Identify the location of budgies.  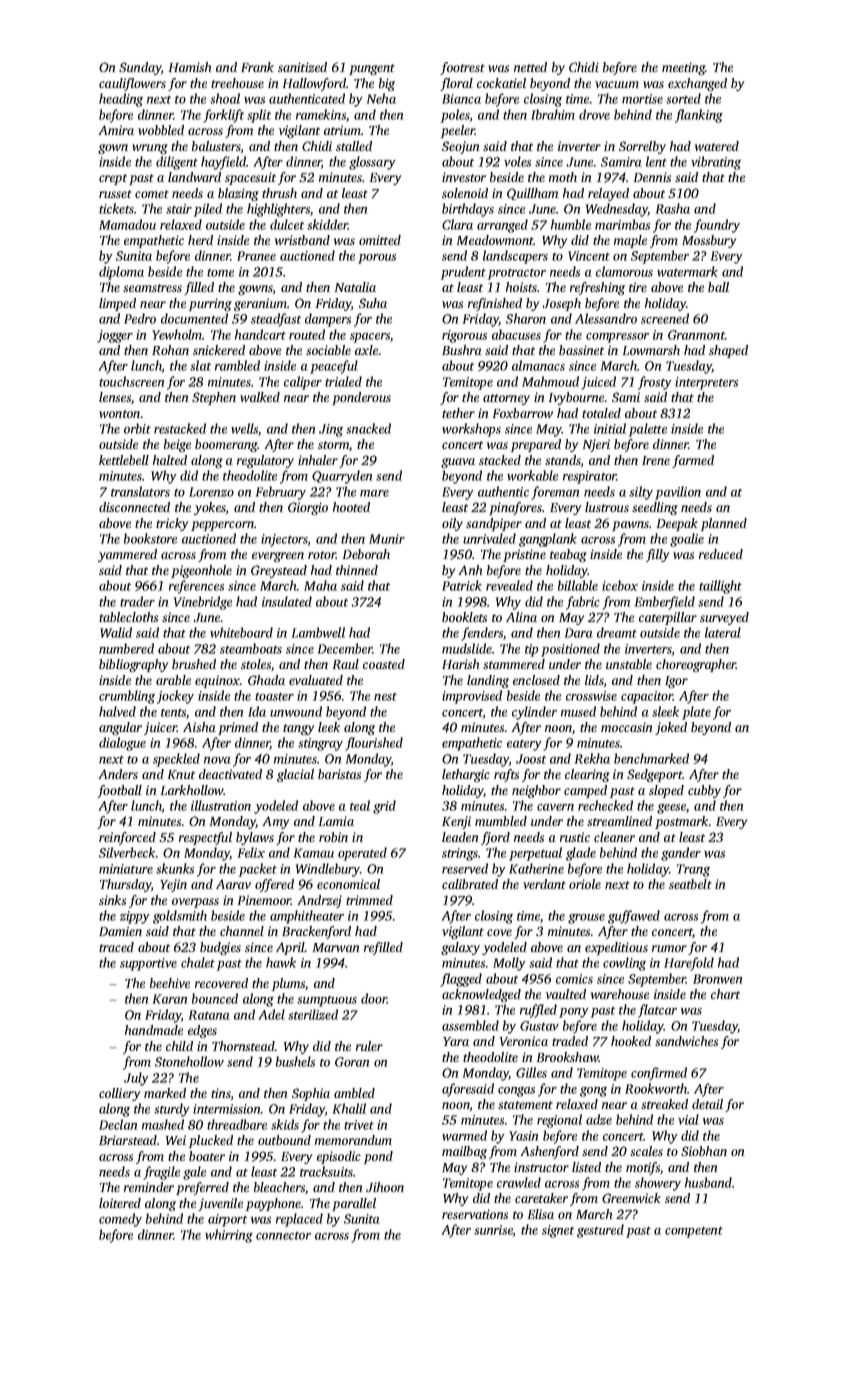
(220, 948).
